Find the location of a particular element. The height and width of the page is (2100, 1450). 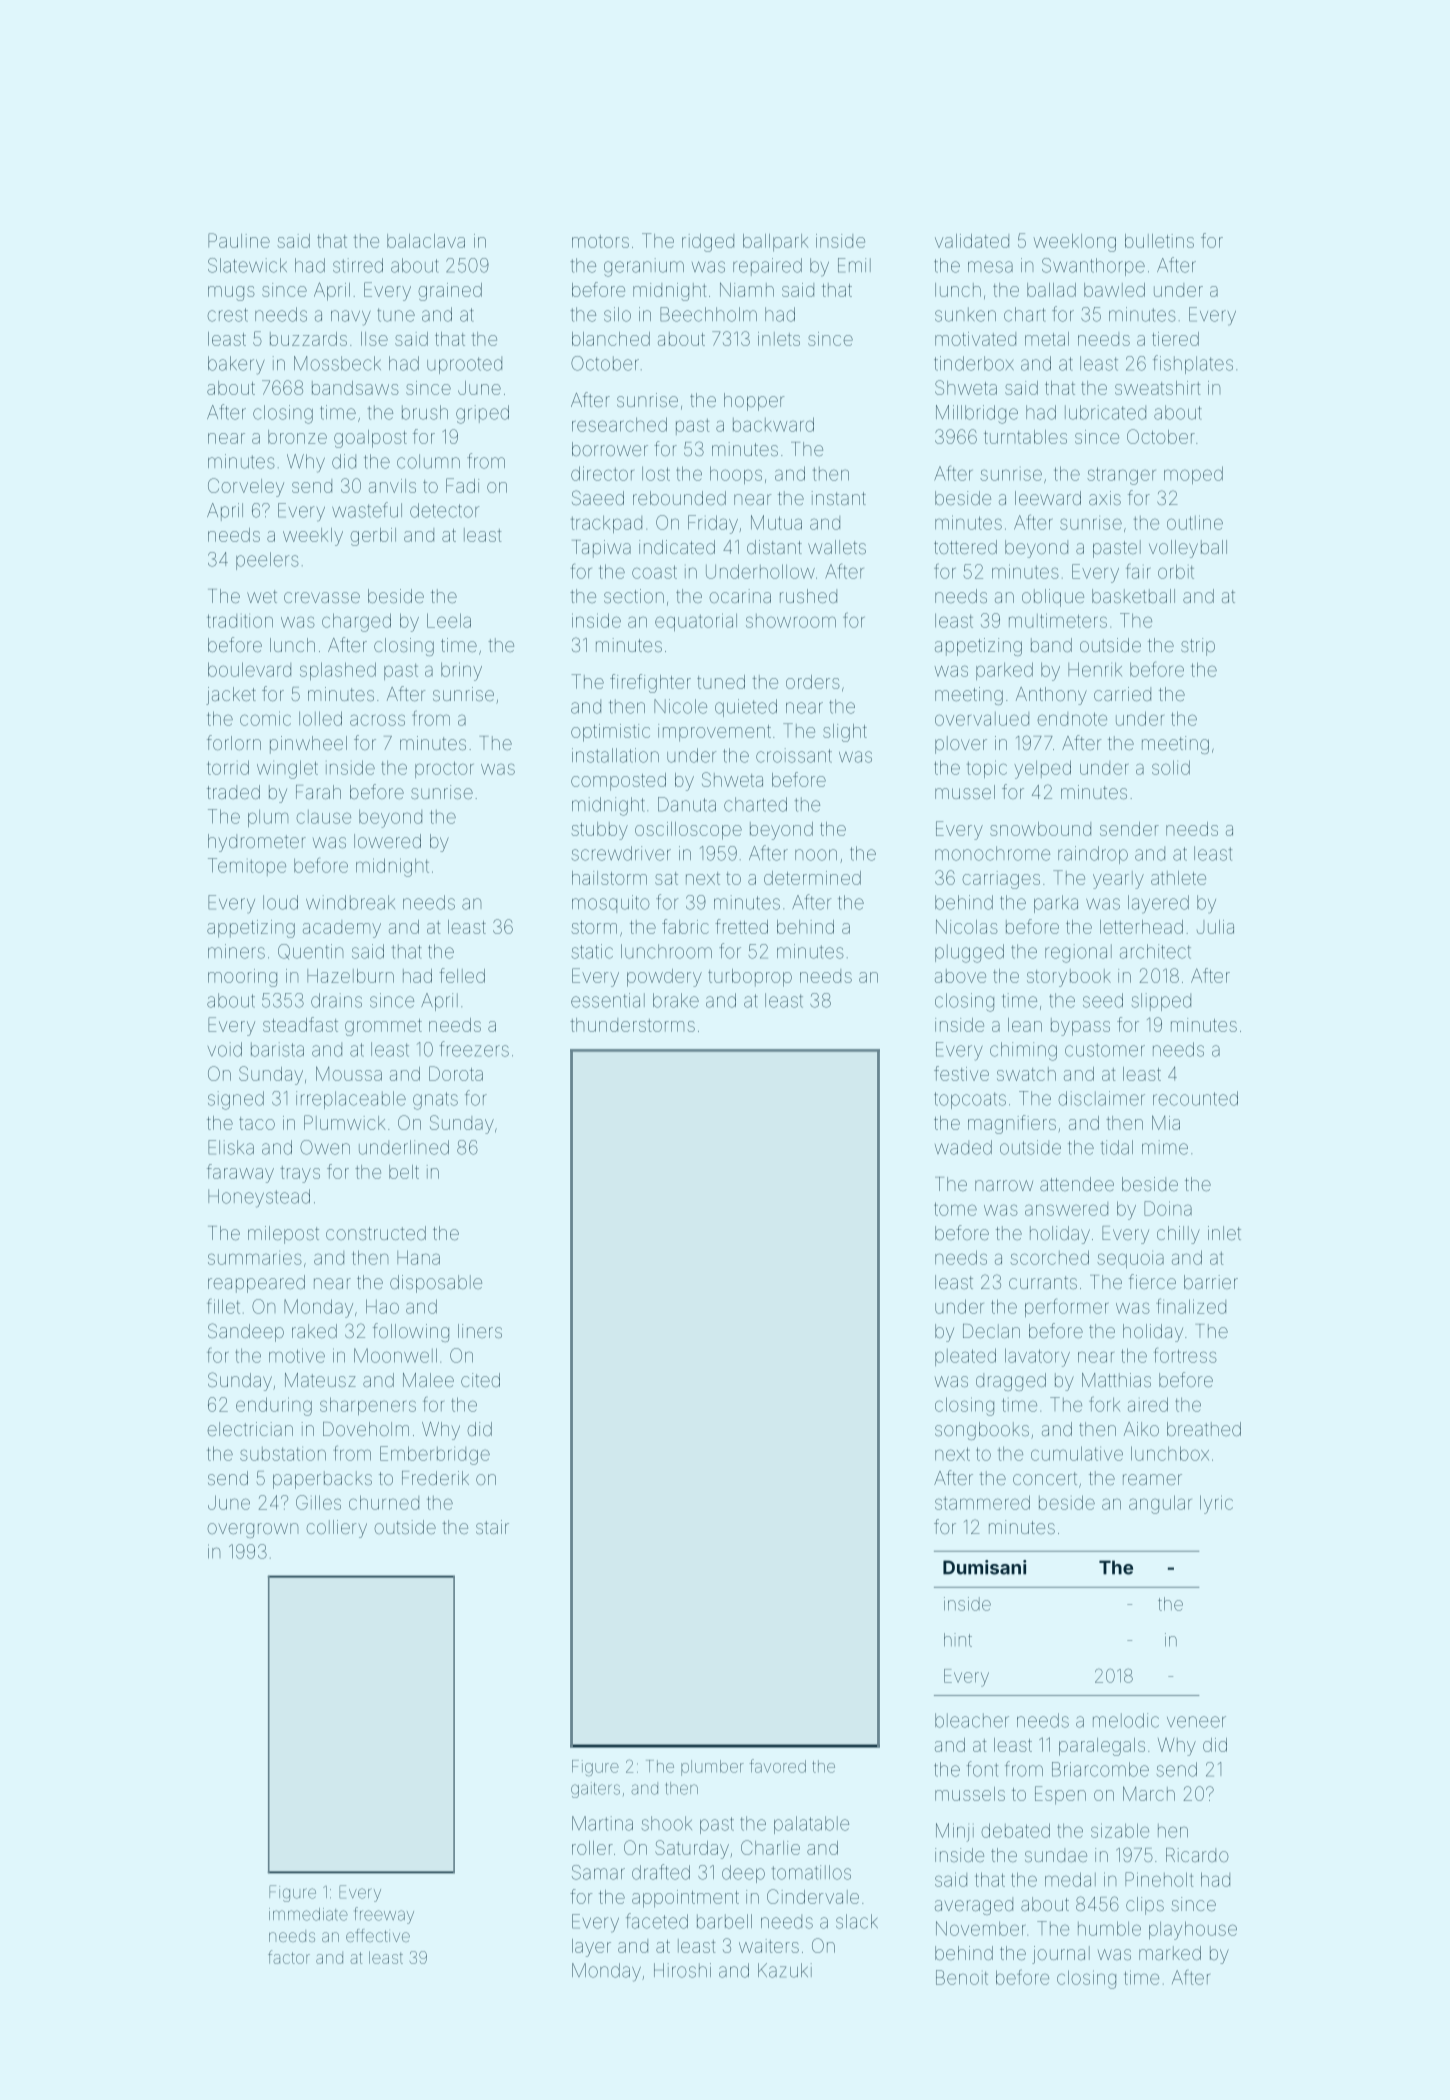

showroom is located at coordinates (791, 621).
